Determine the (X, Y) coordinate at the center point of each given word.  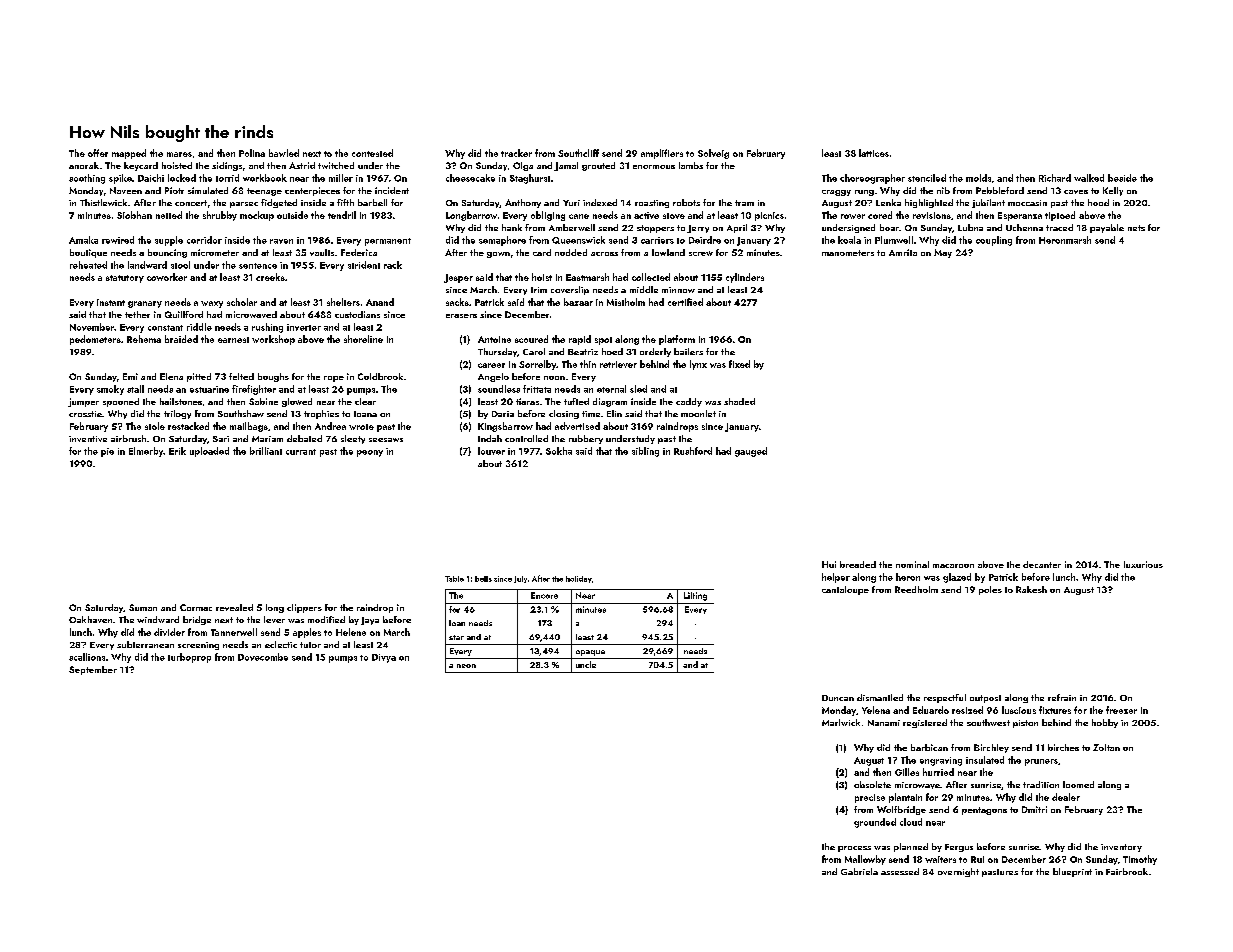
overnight (958, 872)
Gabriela (859, 871)
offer (98, 153)
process (854, 849)
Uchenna (1024, 227)
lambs (691, 165)
